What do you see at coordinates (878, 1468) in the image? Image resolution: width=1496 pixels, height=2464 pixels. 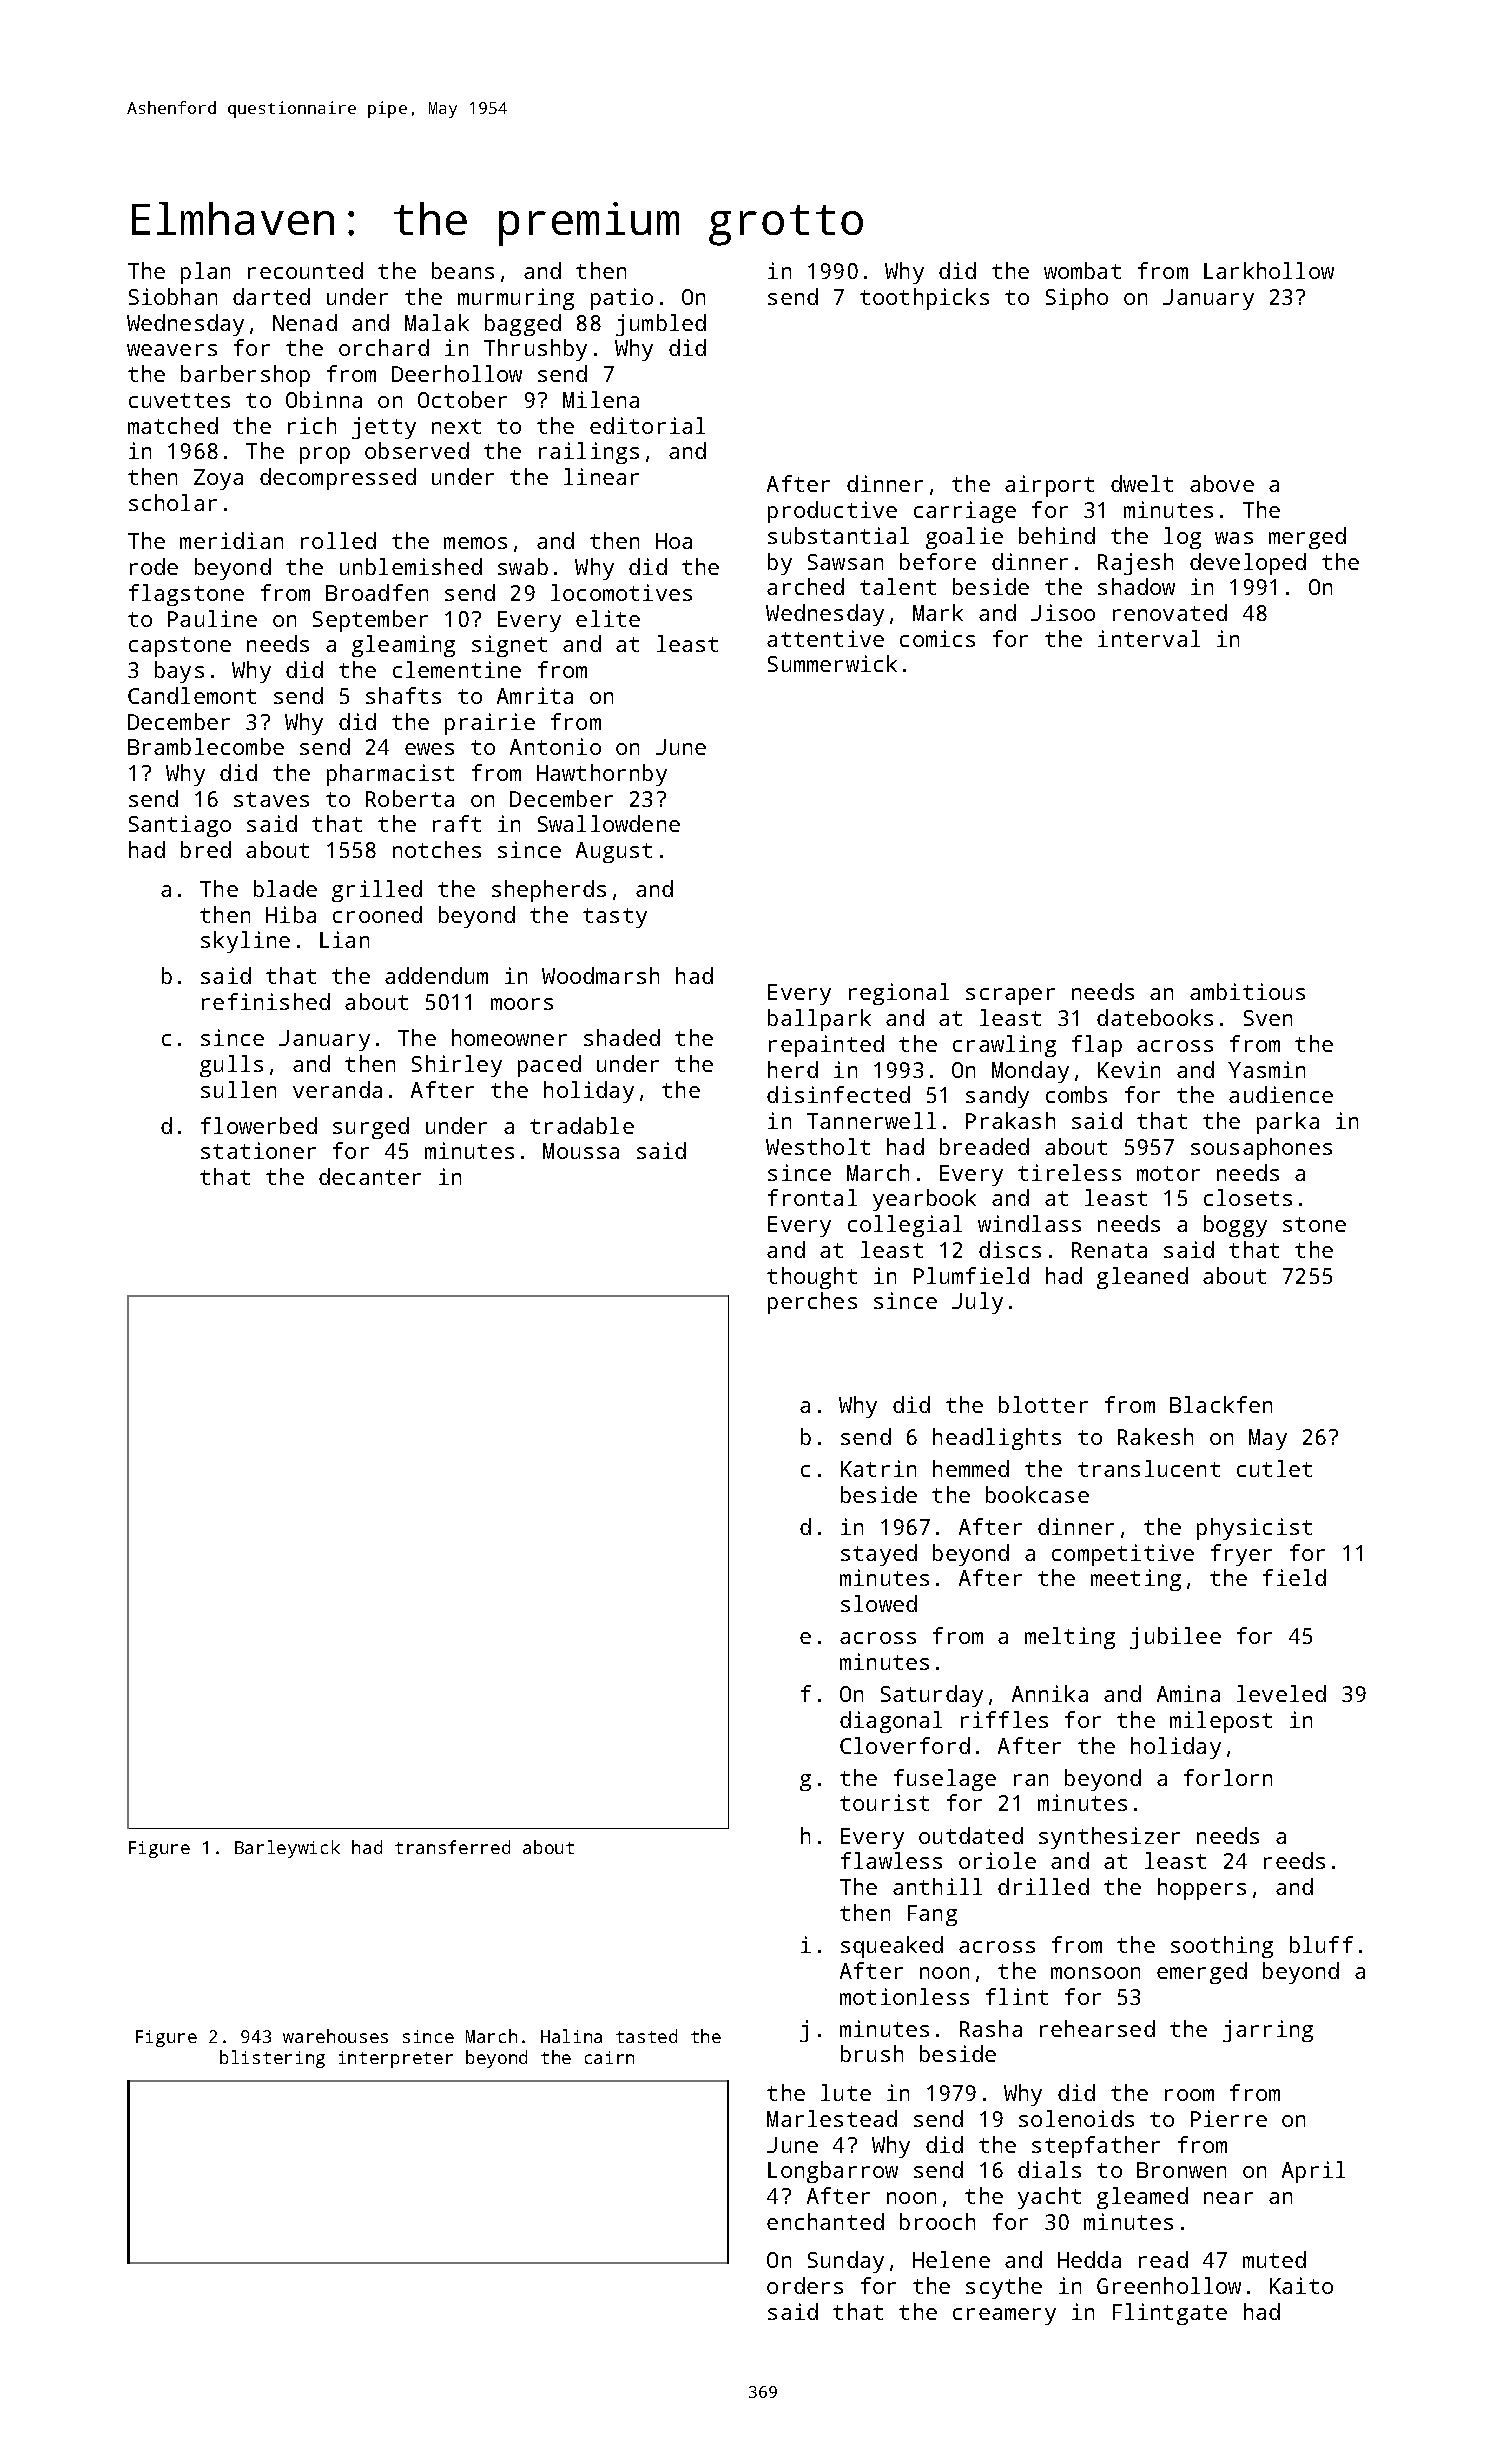 I see `Katrin` at bounding box center [878, 1468].
